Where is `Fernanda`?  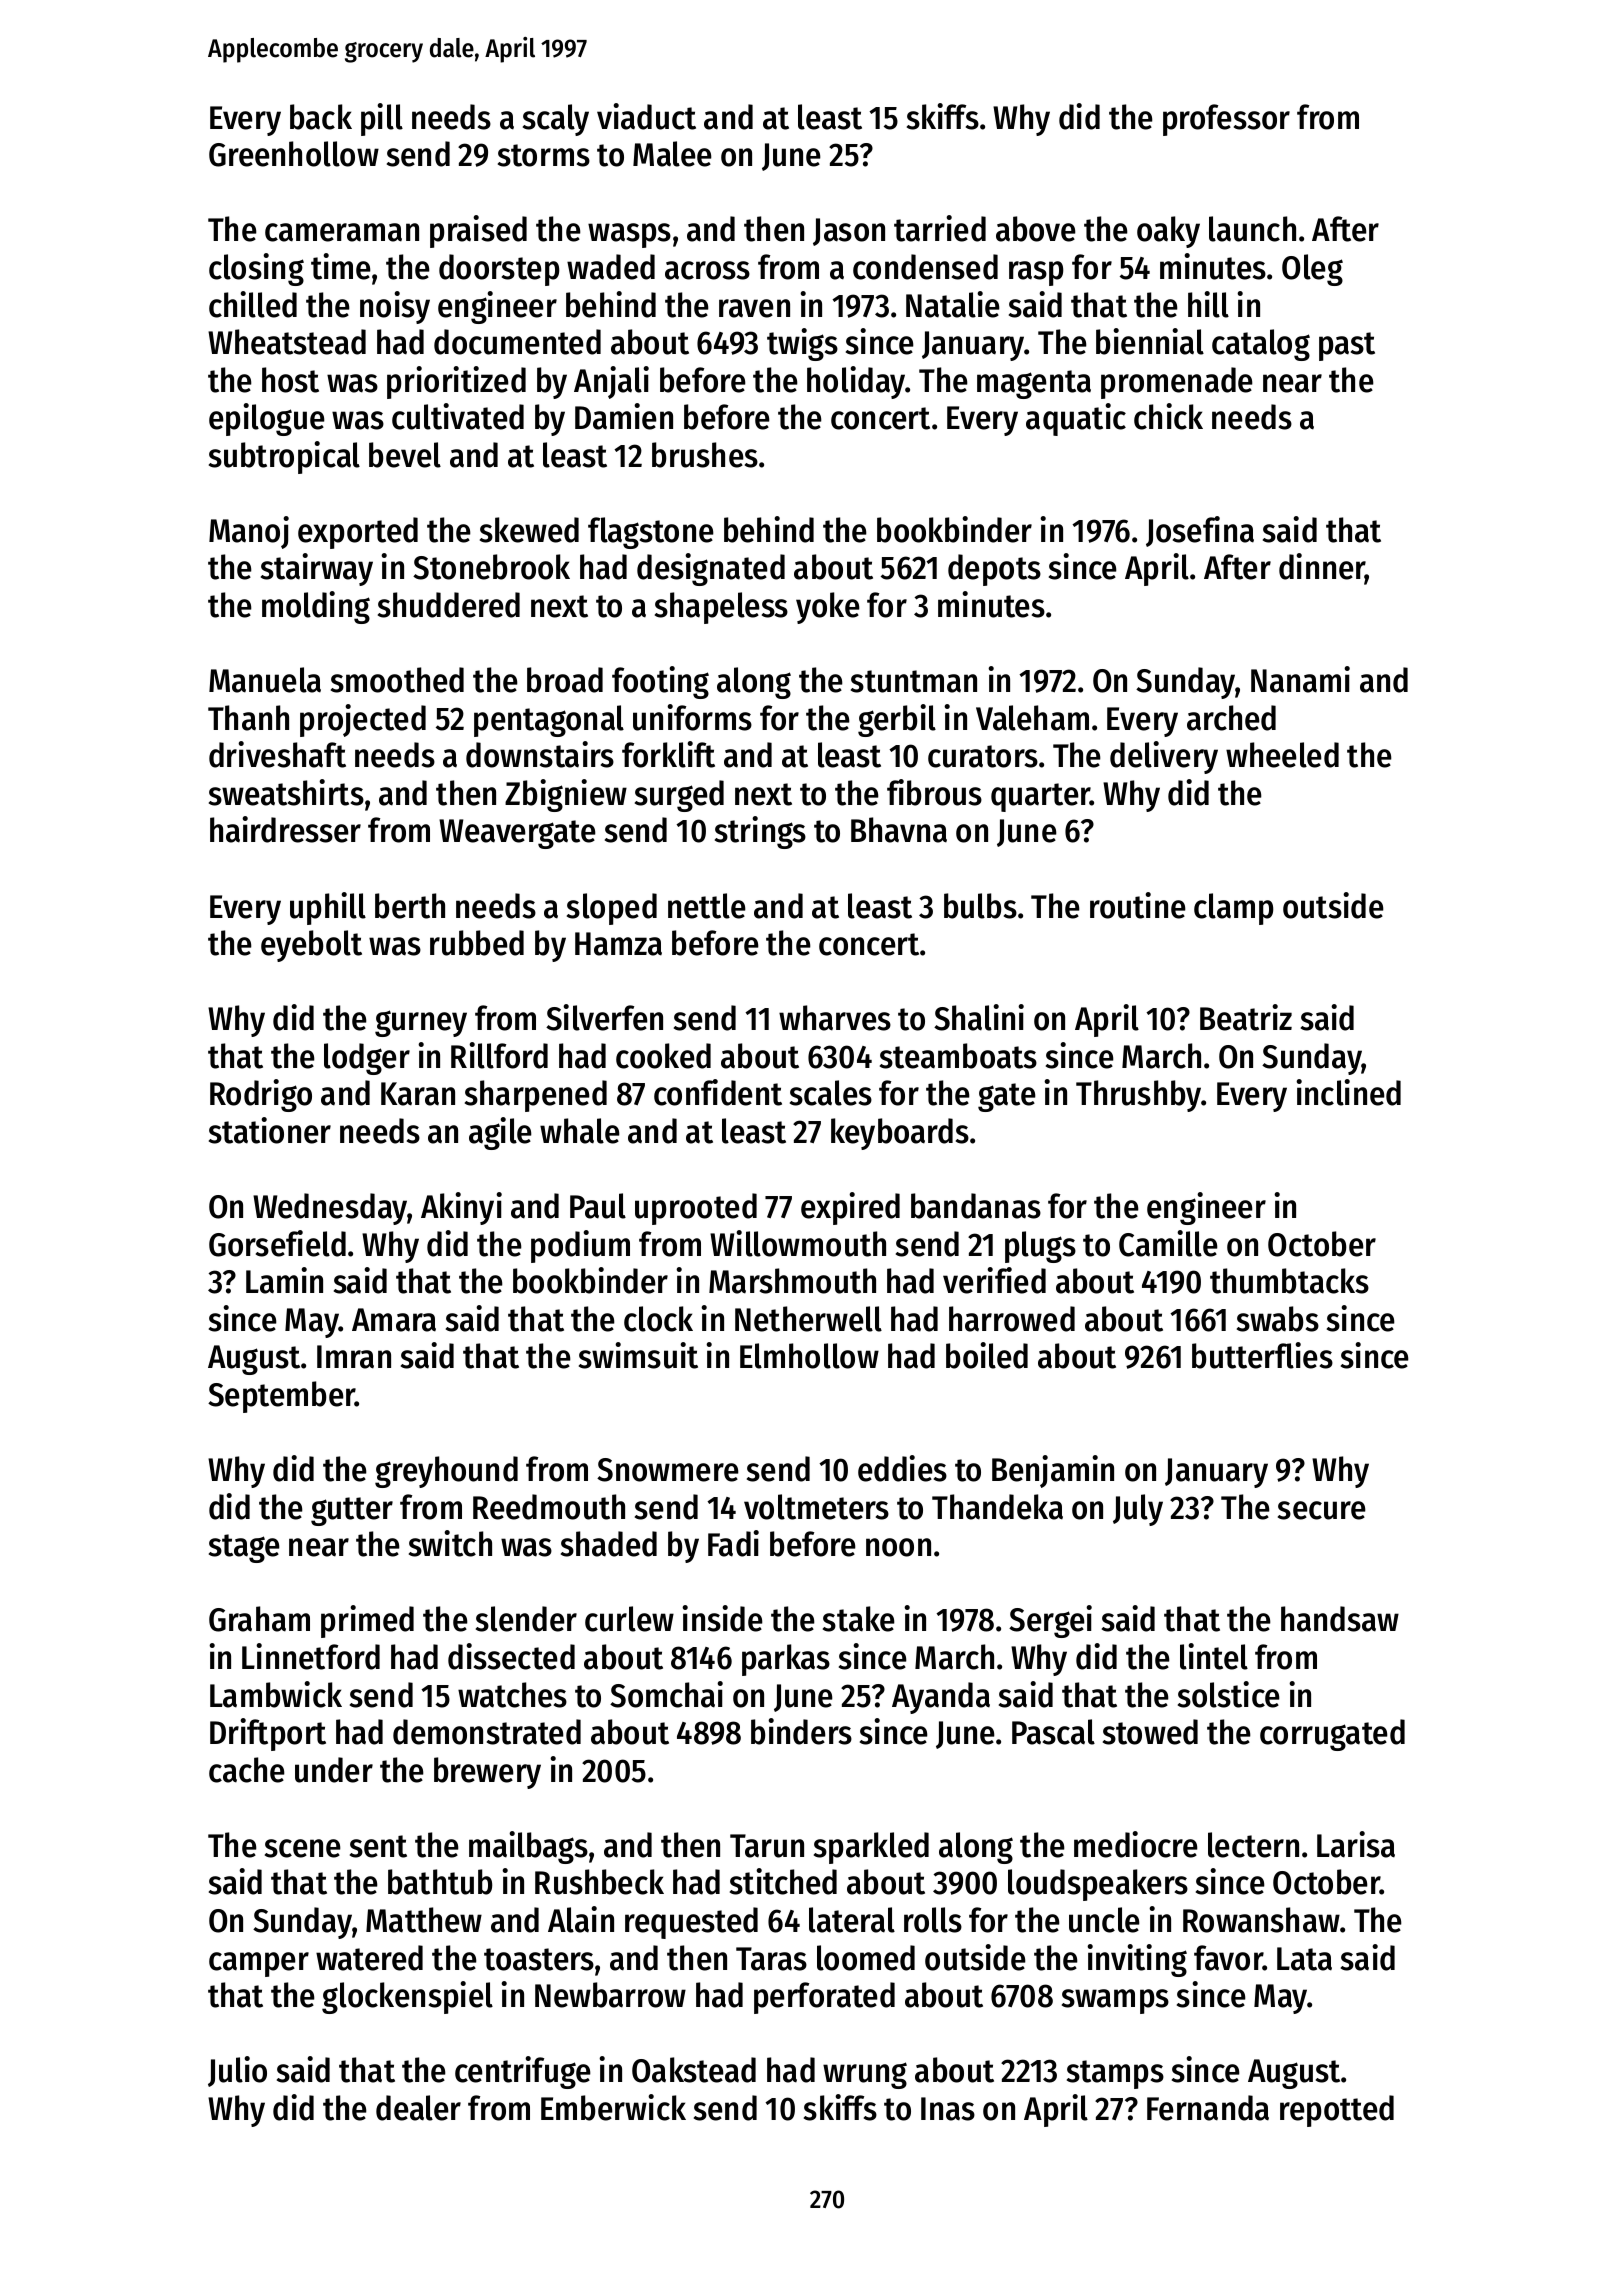 Fernanda is located at coordinates (1208, 2108).
